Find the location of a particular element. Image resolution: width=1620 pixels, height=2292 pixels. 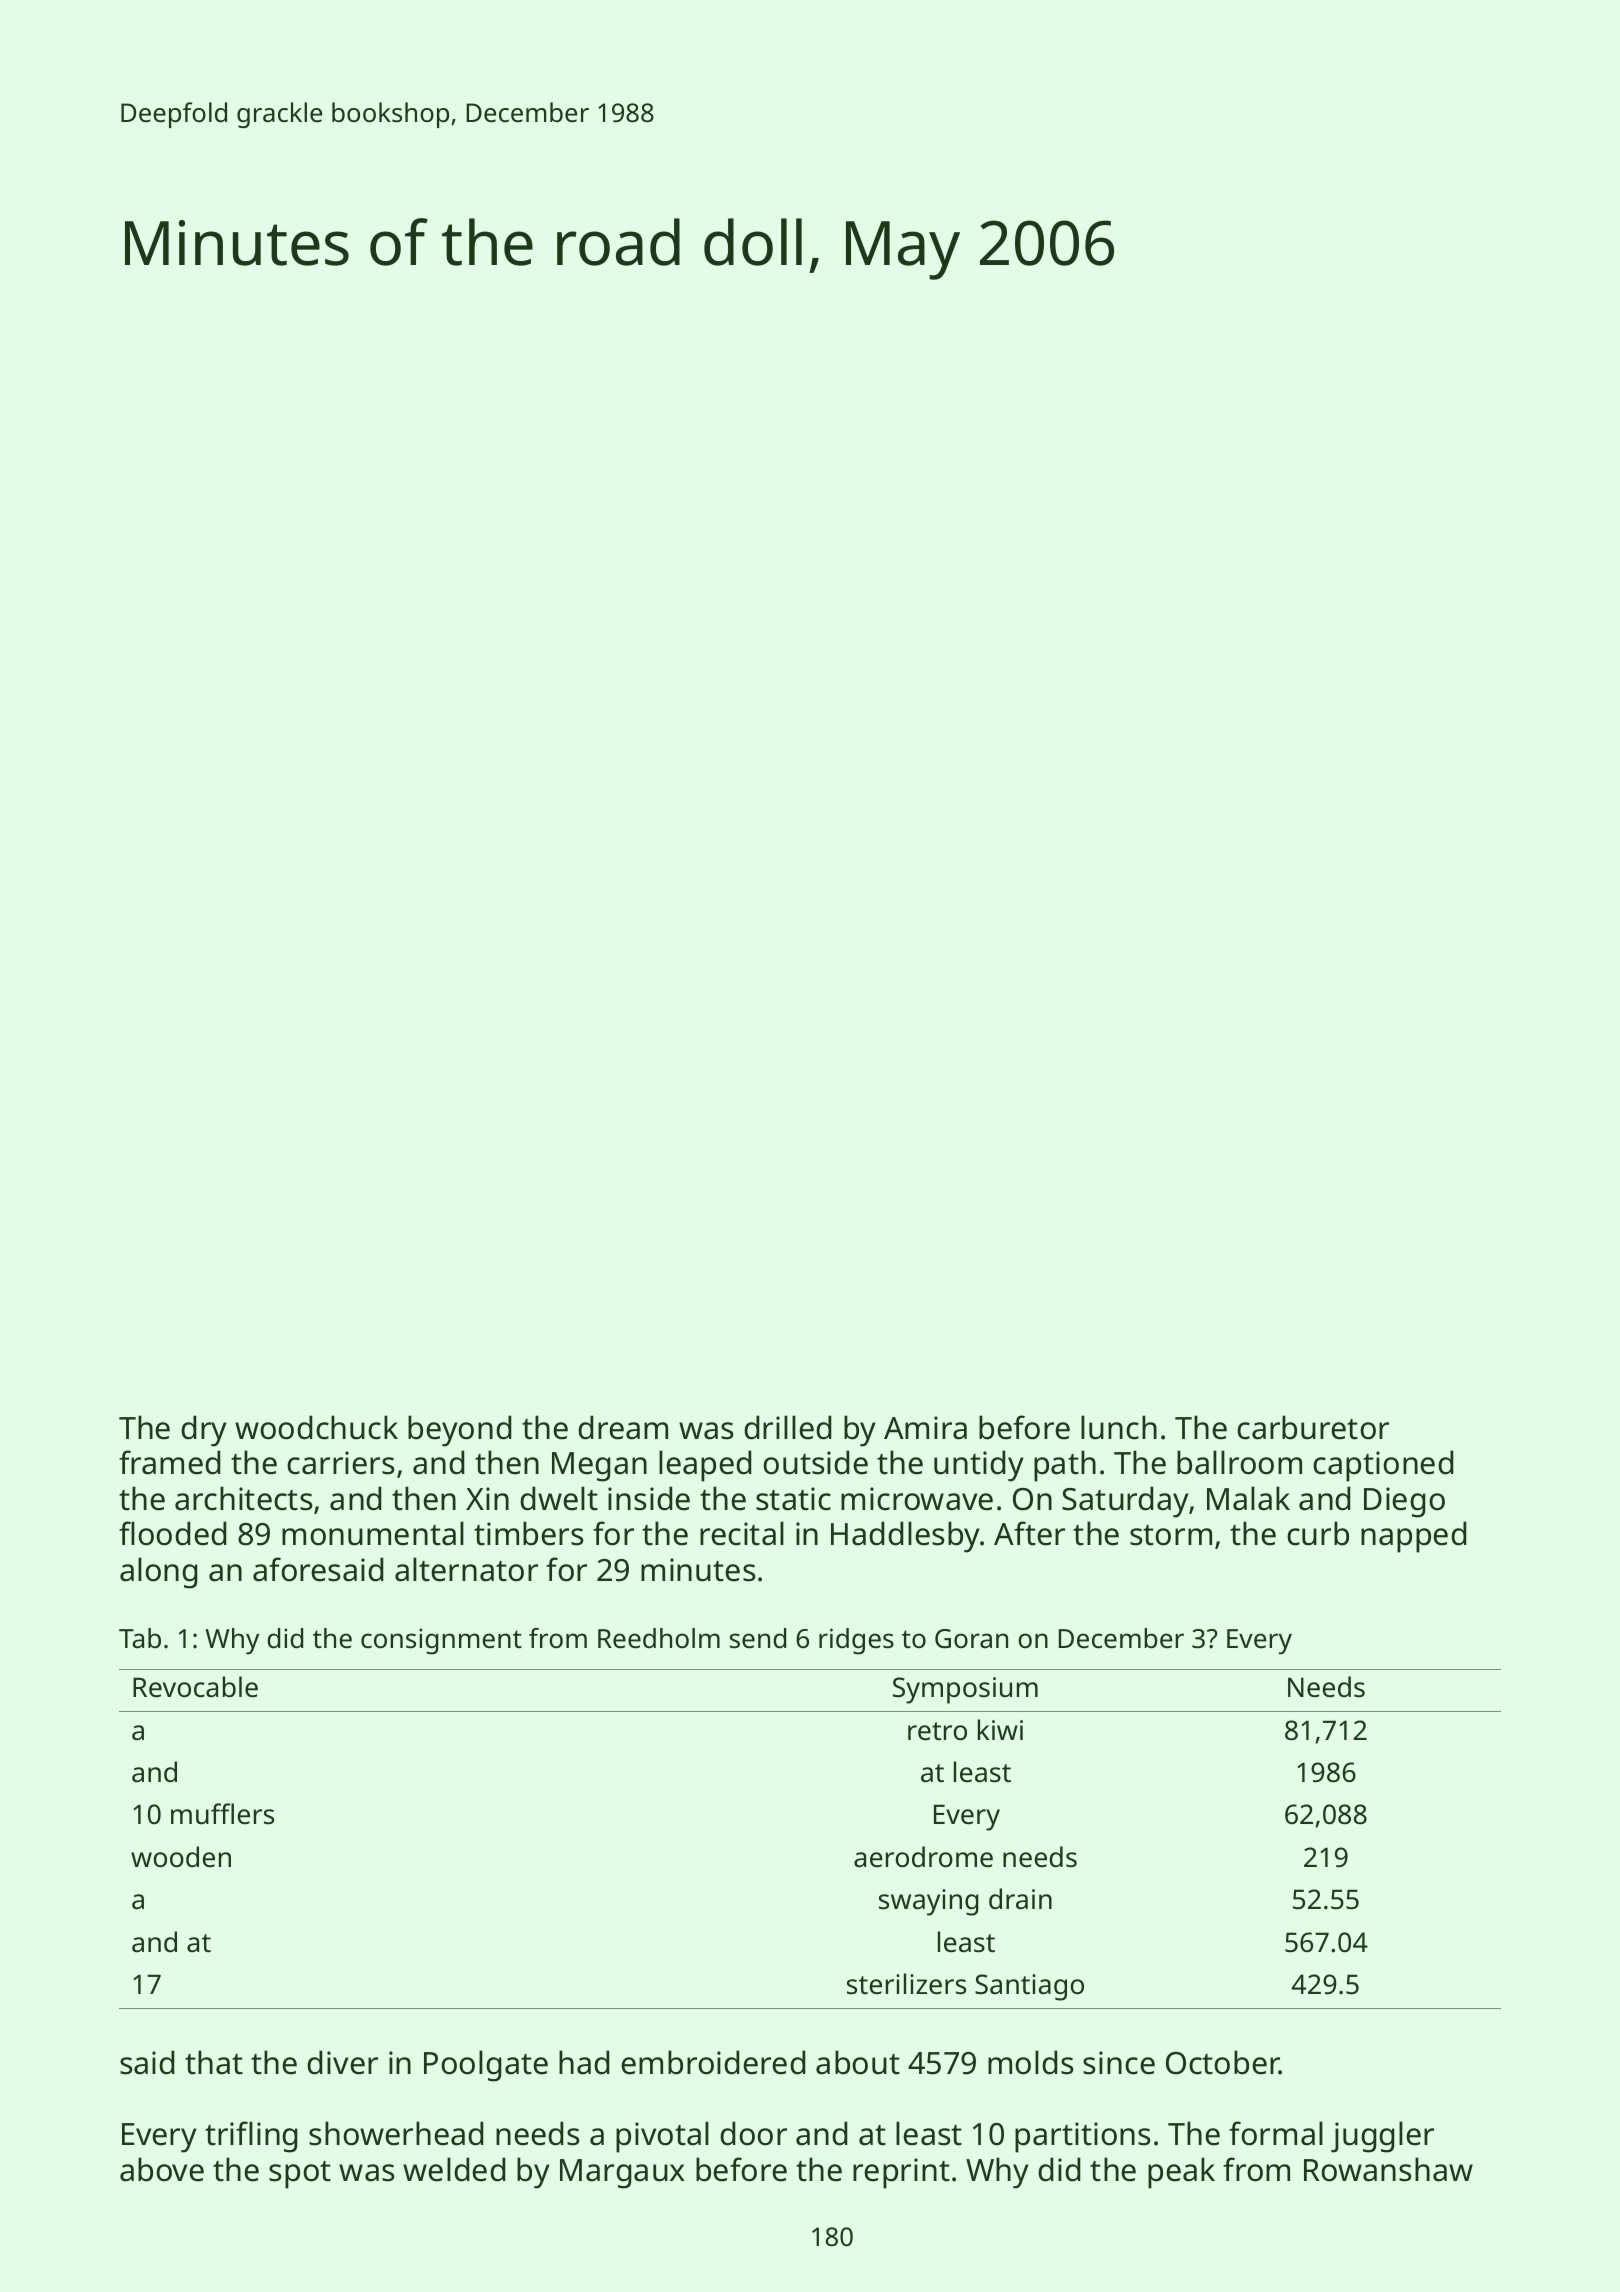

reprint is located at coordinates (901, 2173).
